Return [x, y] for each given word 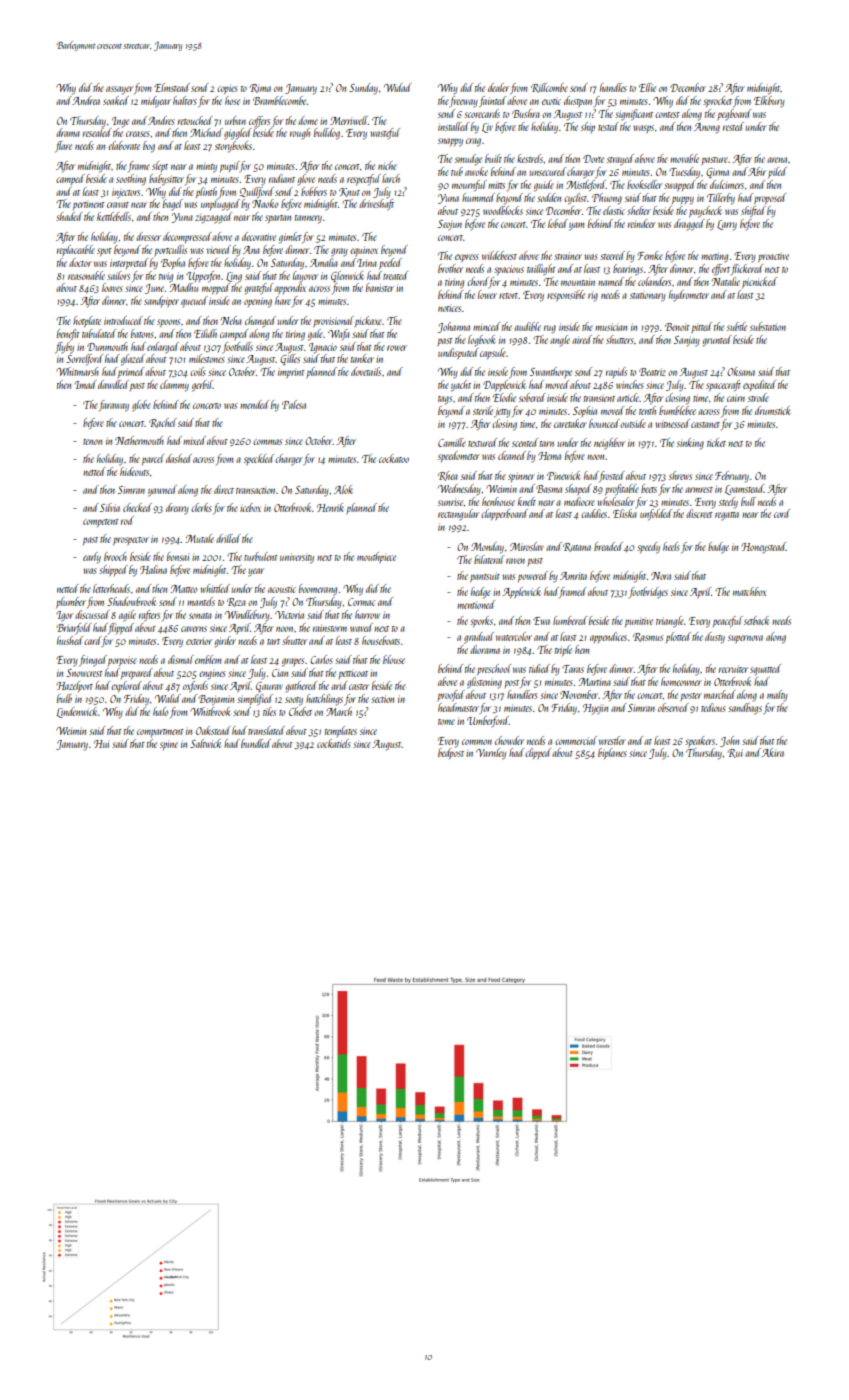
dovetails [366, 371]
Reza [236, 602]
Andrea [86, 100]
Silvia [110, 507]
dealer [498, 87]
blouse [394, 659]
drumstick [772, 410]
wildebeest [499, 255]
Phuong [607, 199]
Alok [343, 489]
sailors [118, 275]
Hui [101, 744]
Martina [594, 682]
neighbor [609, 444]
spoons [168, 323]
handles [613, 87]
